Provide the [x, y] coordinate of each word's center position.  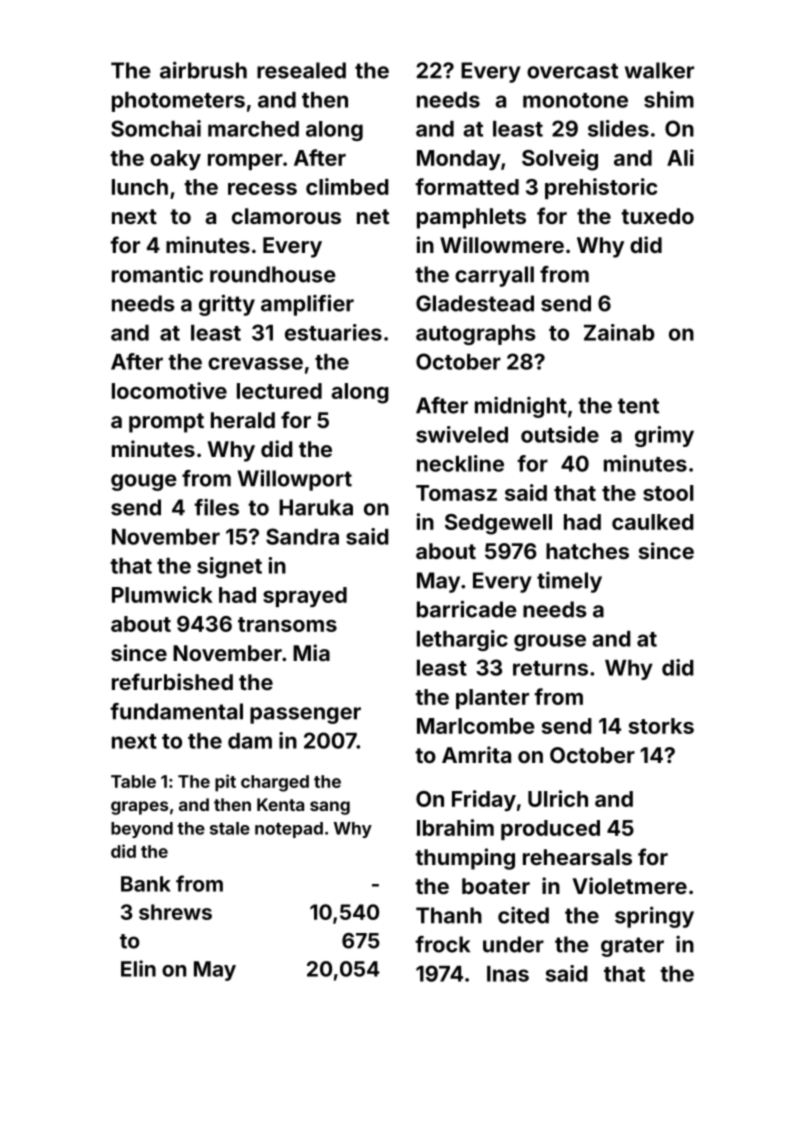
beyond [142, 830]
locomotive [169, 390]
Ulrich [558, 798]
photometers [178, 102]
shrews [175, 912]
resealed [301, 70]
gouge [144, 482]
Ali [680, 157]
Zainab [619, 332]
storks [661, 726]
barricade [467, 609]
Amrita [476, 754]
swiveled [462, 434]
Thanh [449, 915]
